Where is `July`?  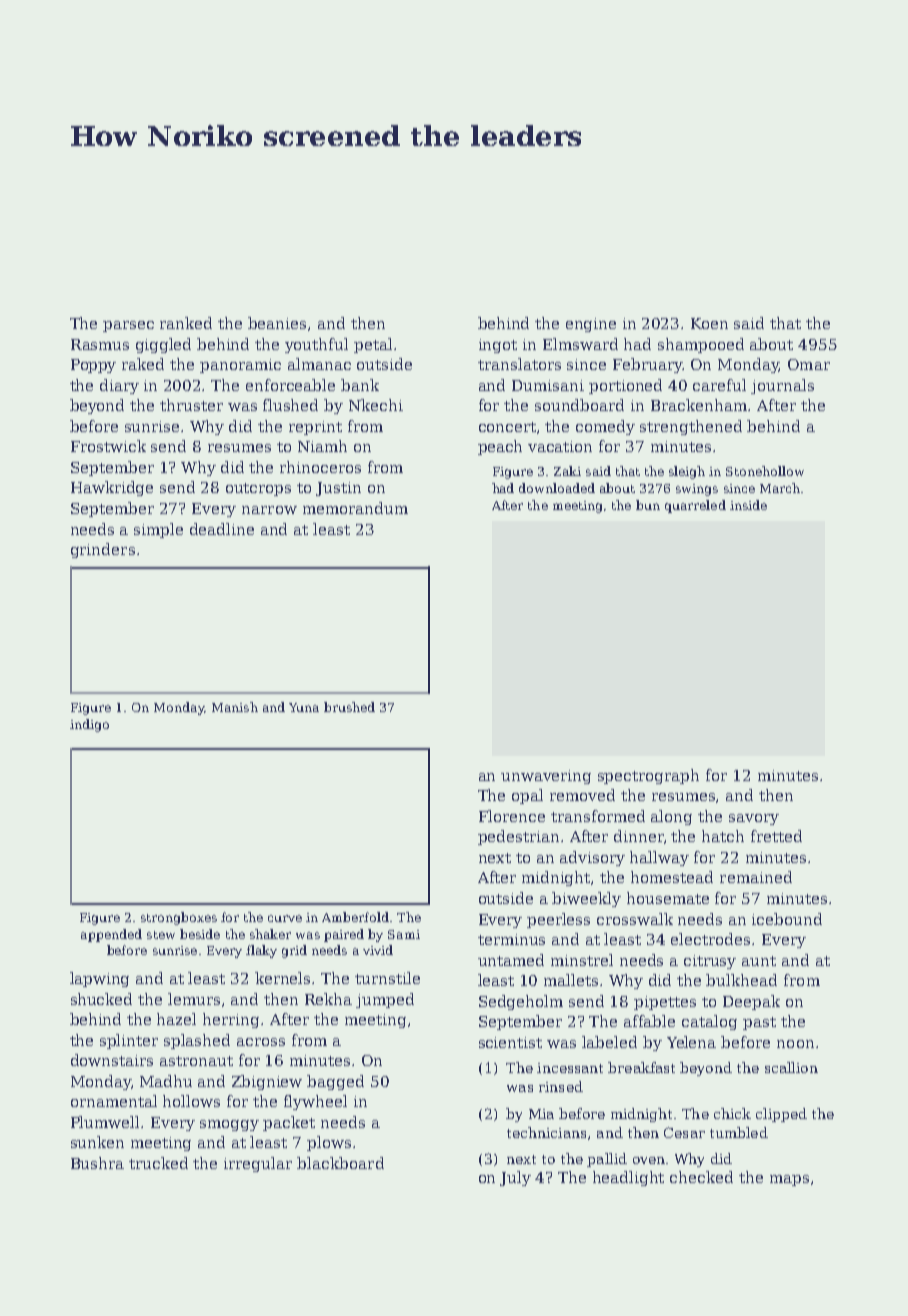 July is located at coordinates (515, 1178).
